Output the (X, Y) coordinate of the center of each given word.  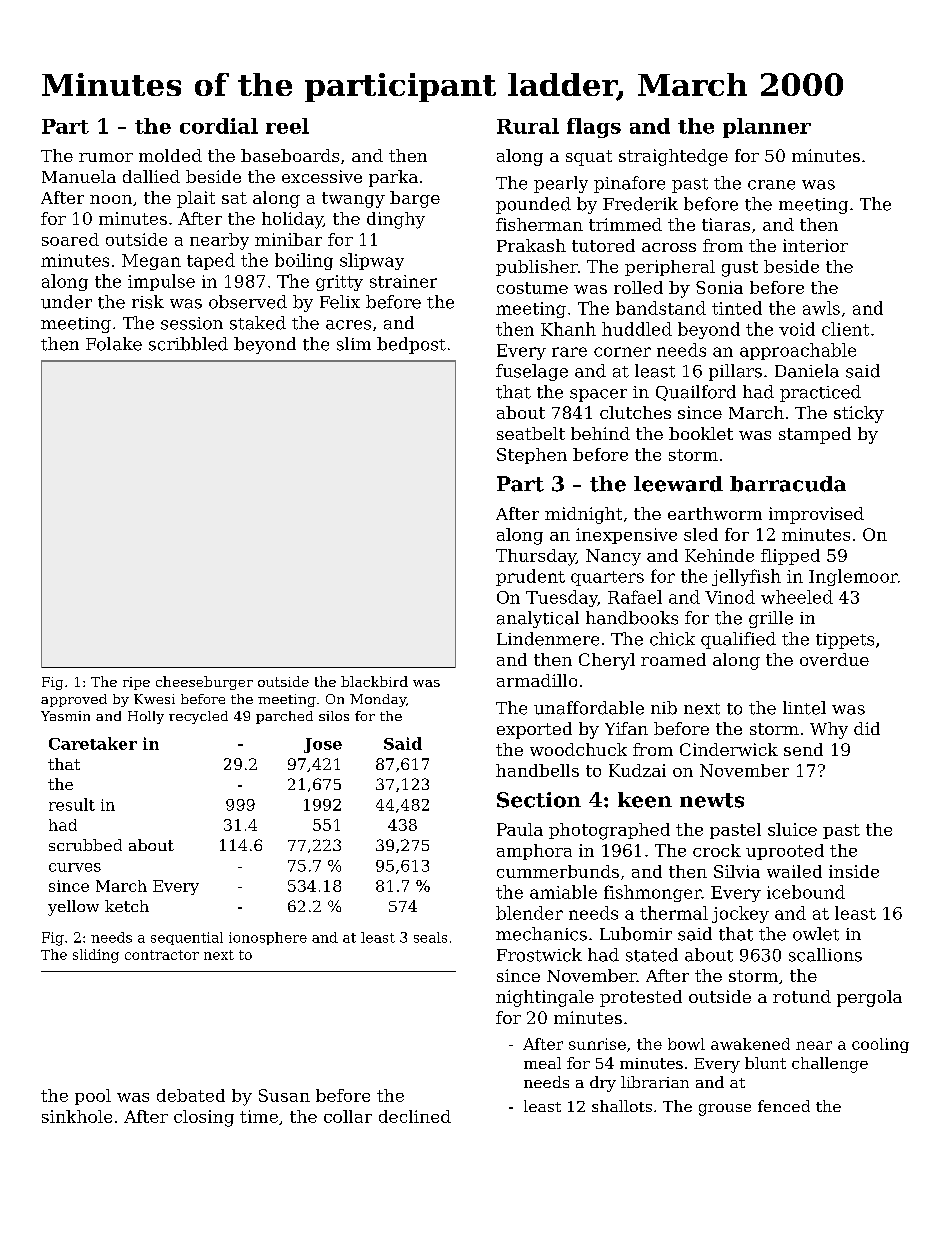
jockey (740, 914)
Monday (378, 700)
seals (430, 937)
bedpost (411, 345)
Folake (114, 344)
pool (93, 1097)
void (797, 329)
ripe (136, 683)
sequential (187, 938)
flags (594, 128)
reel (287, 126)
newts (712, 800)
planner (767, 128)
